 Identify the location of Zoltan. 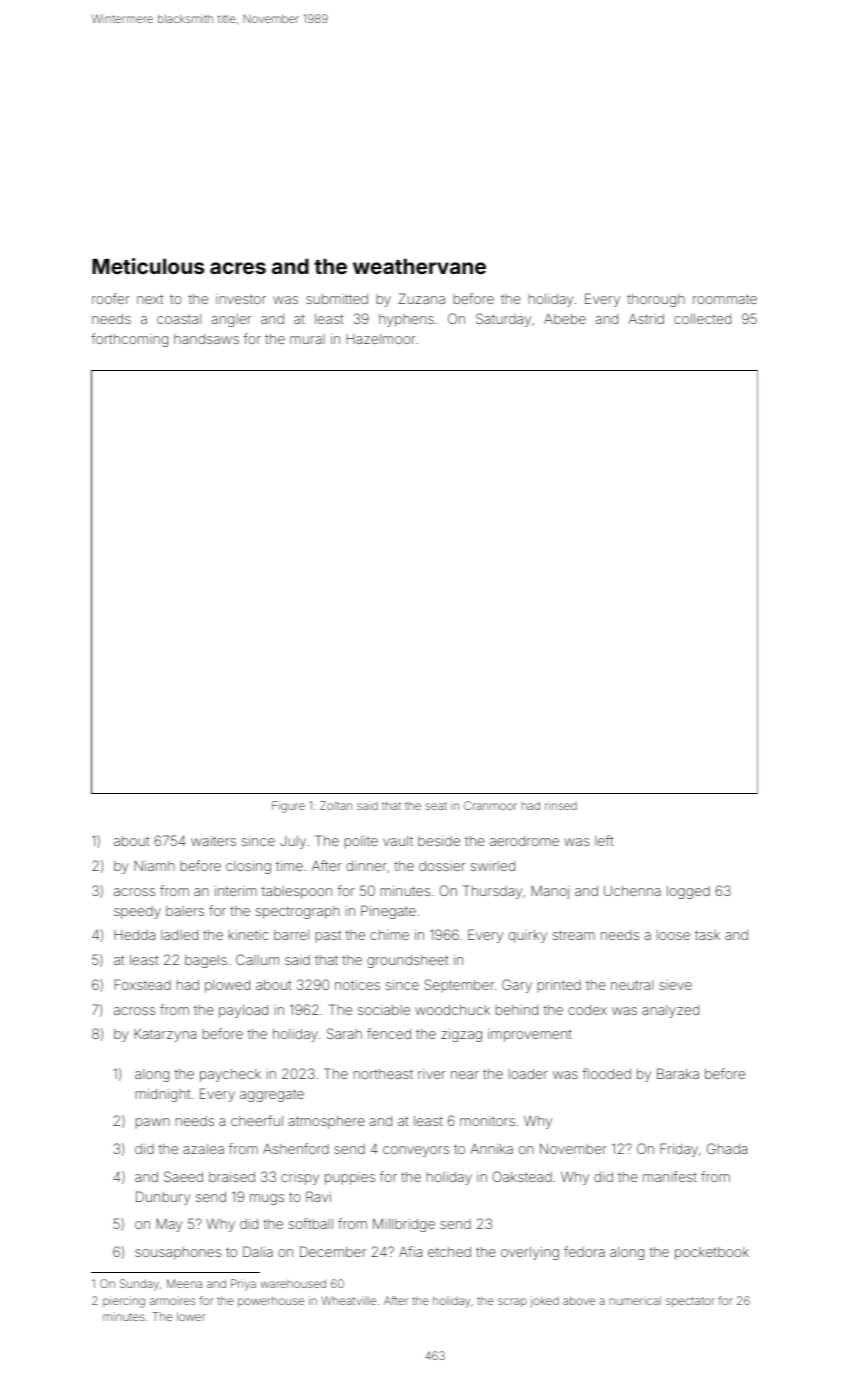
(336, 805).
